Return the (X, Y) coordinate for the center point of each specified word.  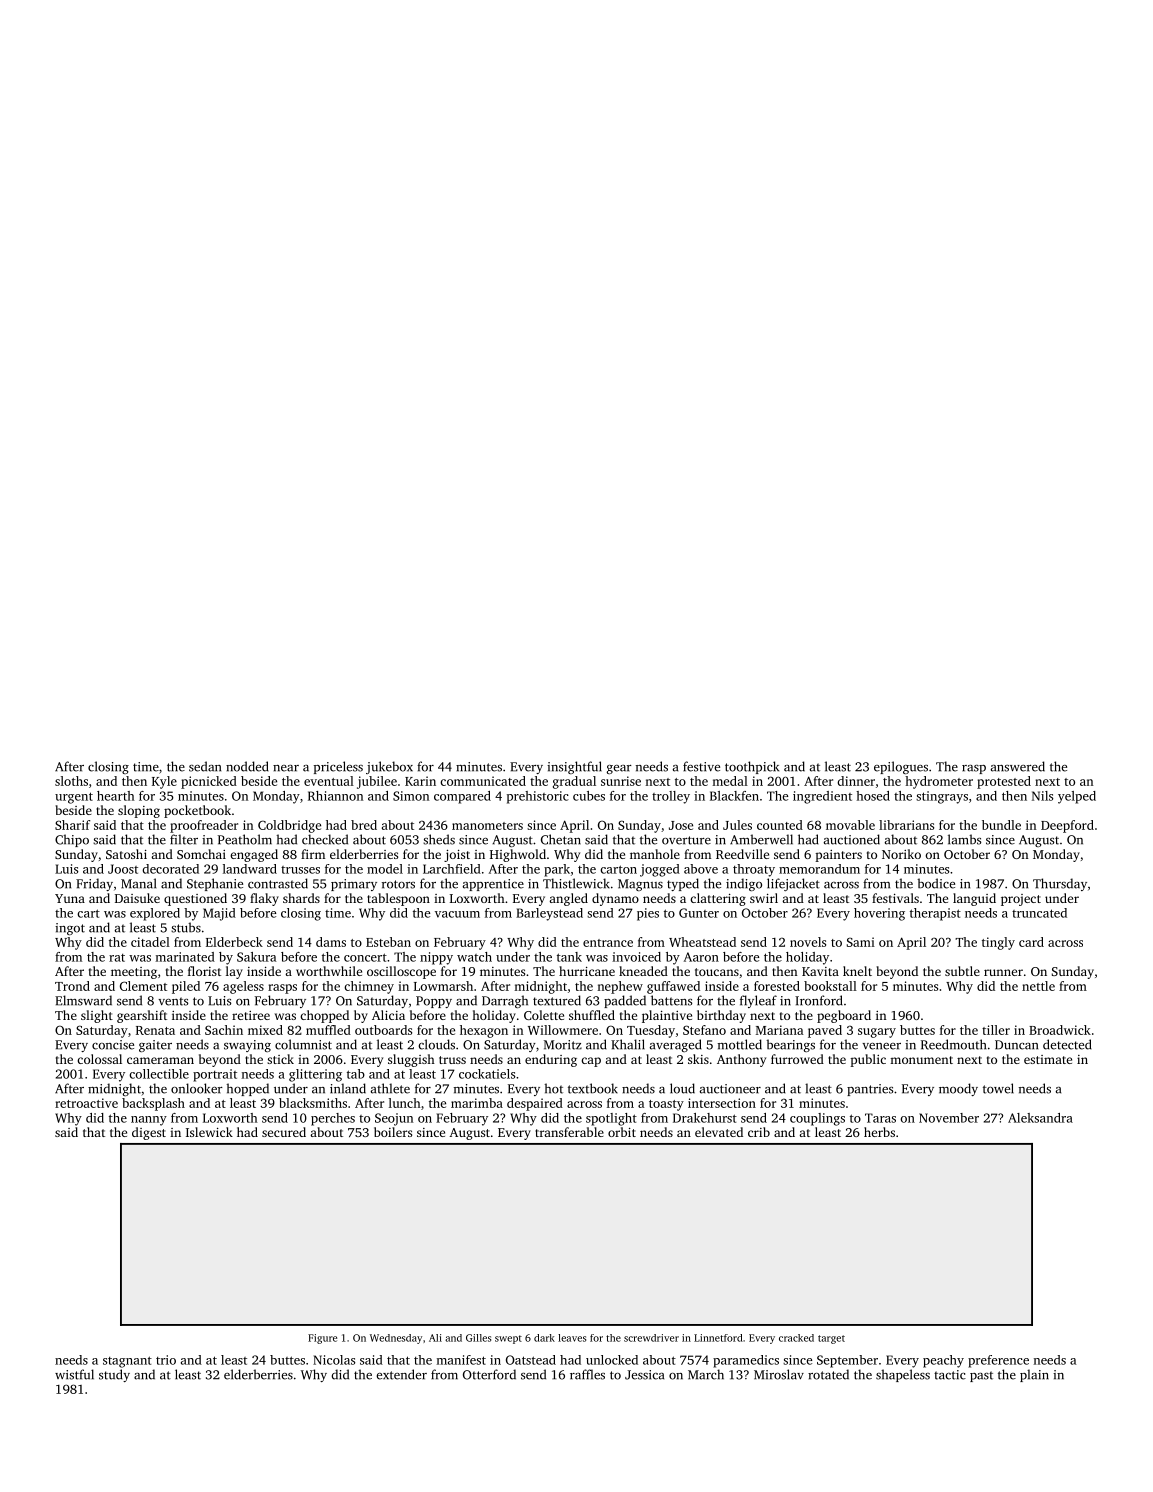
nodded (247, 766)
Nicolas (334, 1360)
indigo (744, 884)
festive (701, 766)
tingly (998, 943)
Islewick (209, 1132)
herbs (879, 1132)
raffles (587, 1374)
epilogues (901, 767)
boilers (393, 1132)
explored (155, 914)
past (981, 1376)
